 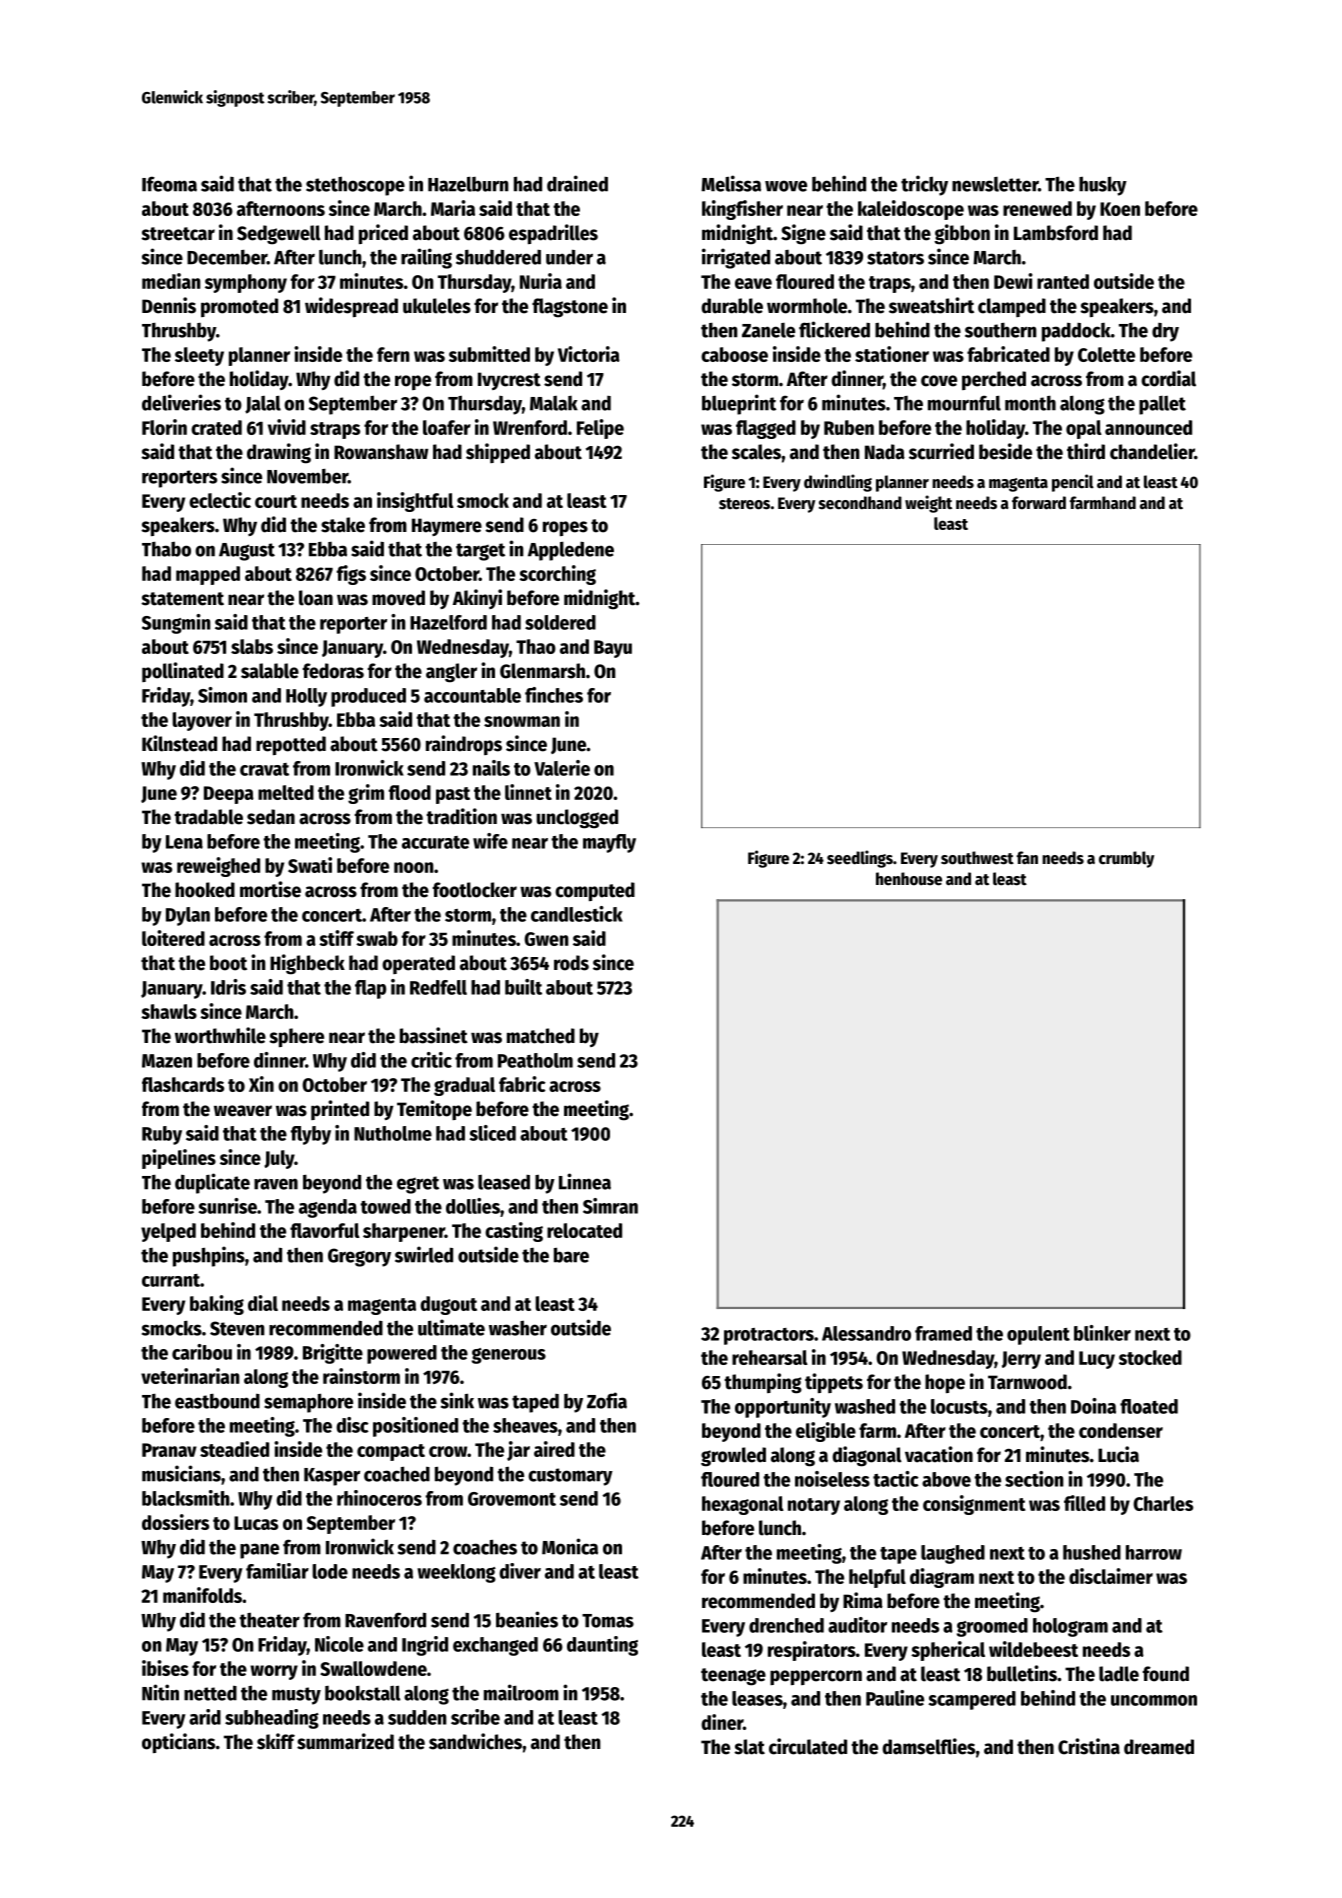 What do you see at coordinates (178, 234) in the screenshot?
I see `streetcar` at bounding box center [178, 234].
